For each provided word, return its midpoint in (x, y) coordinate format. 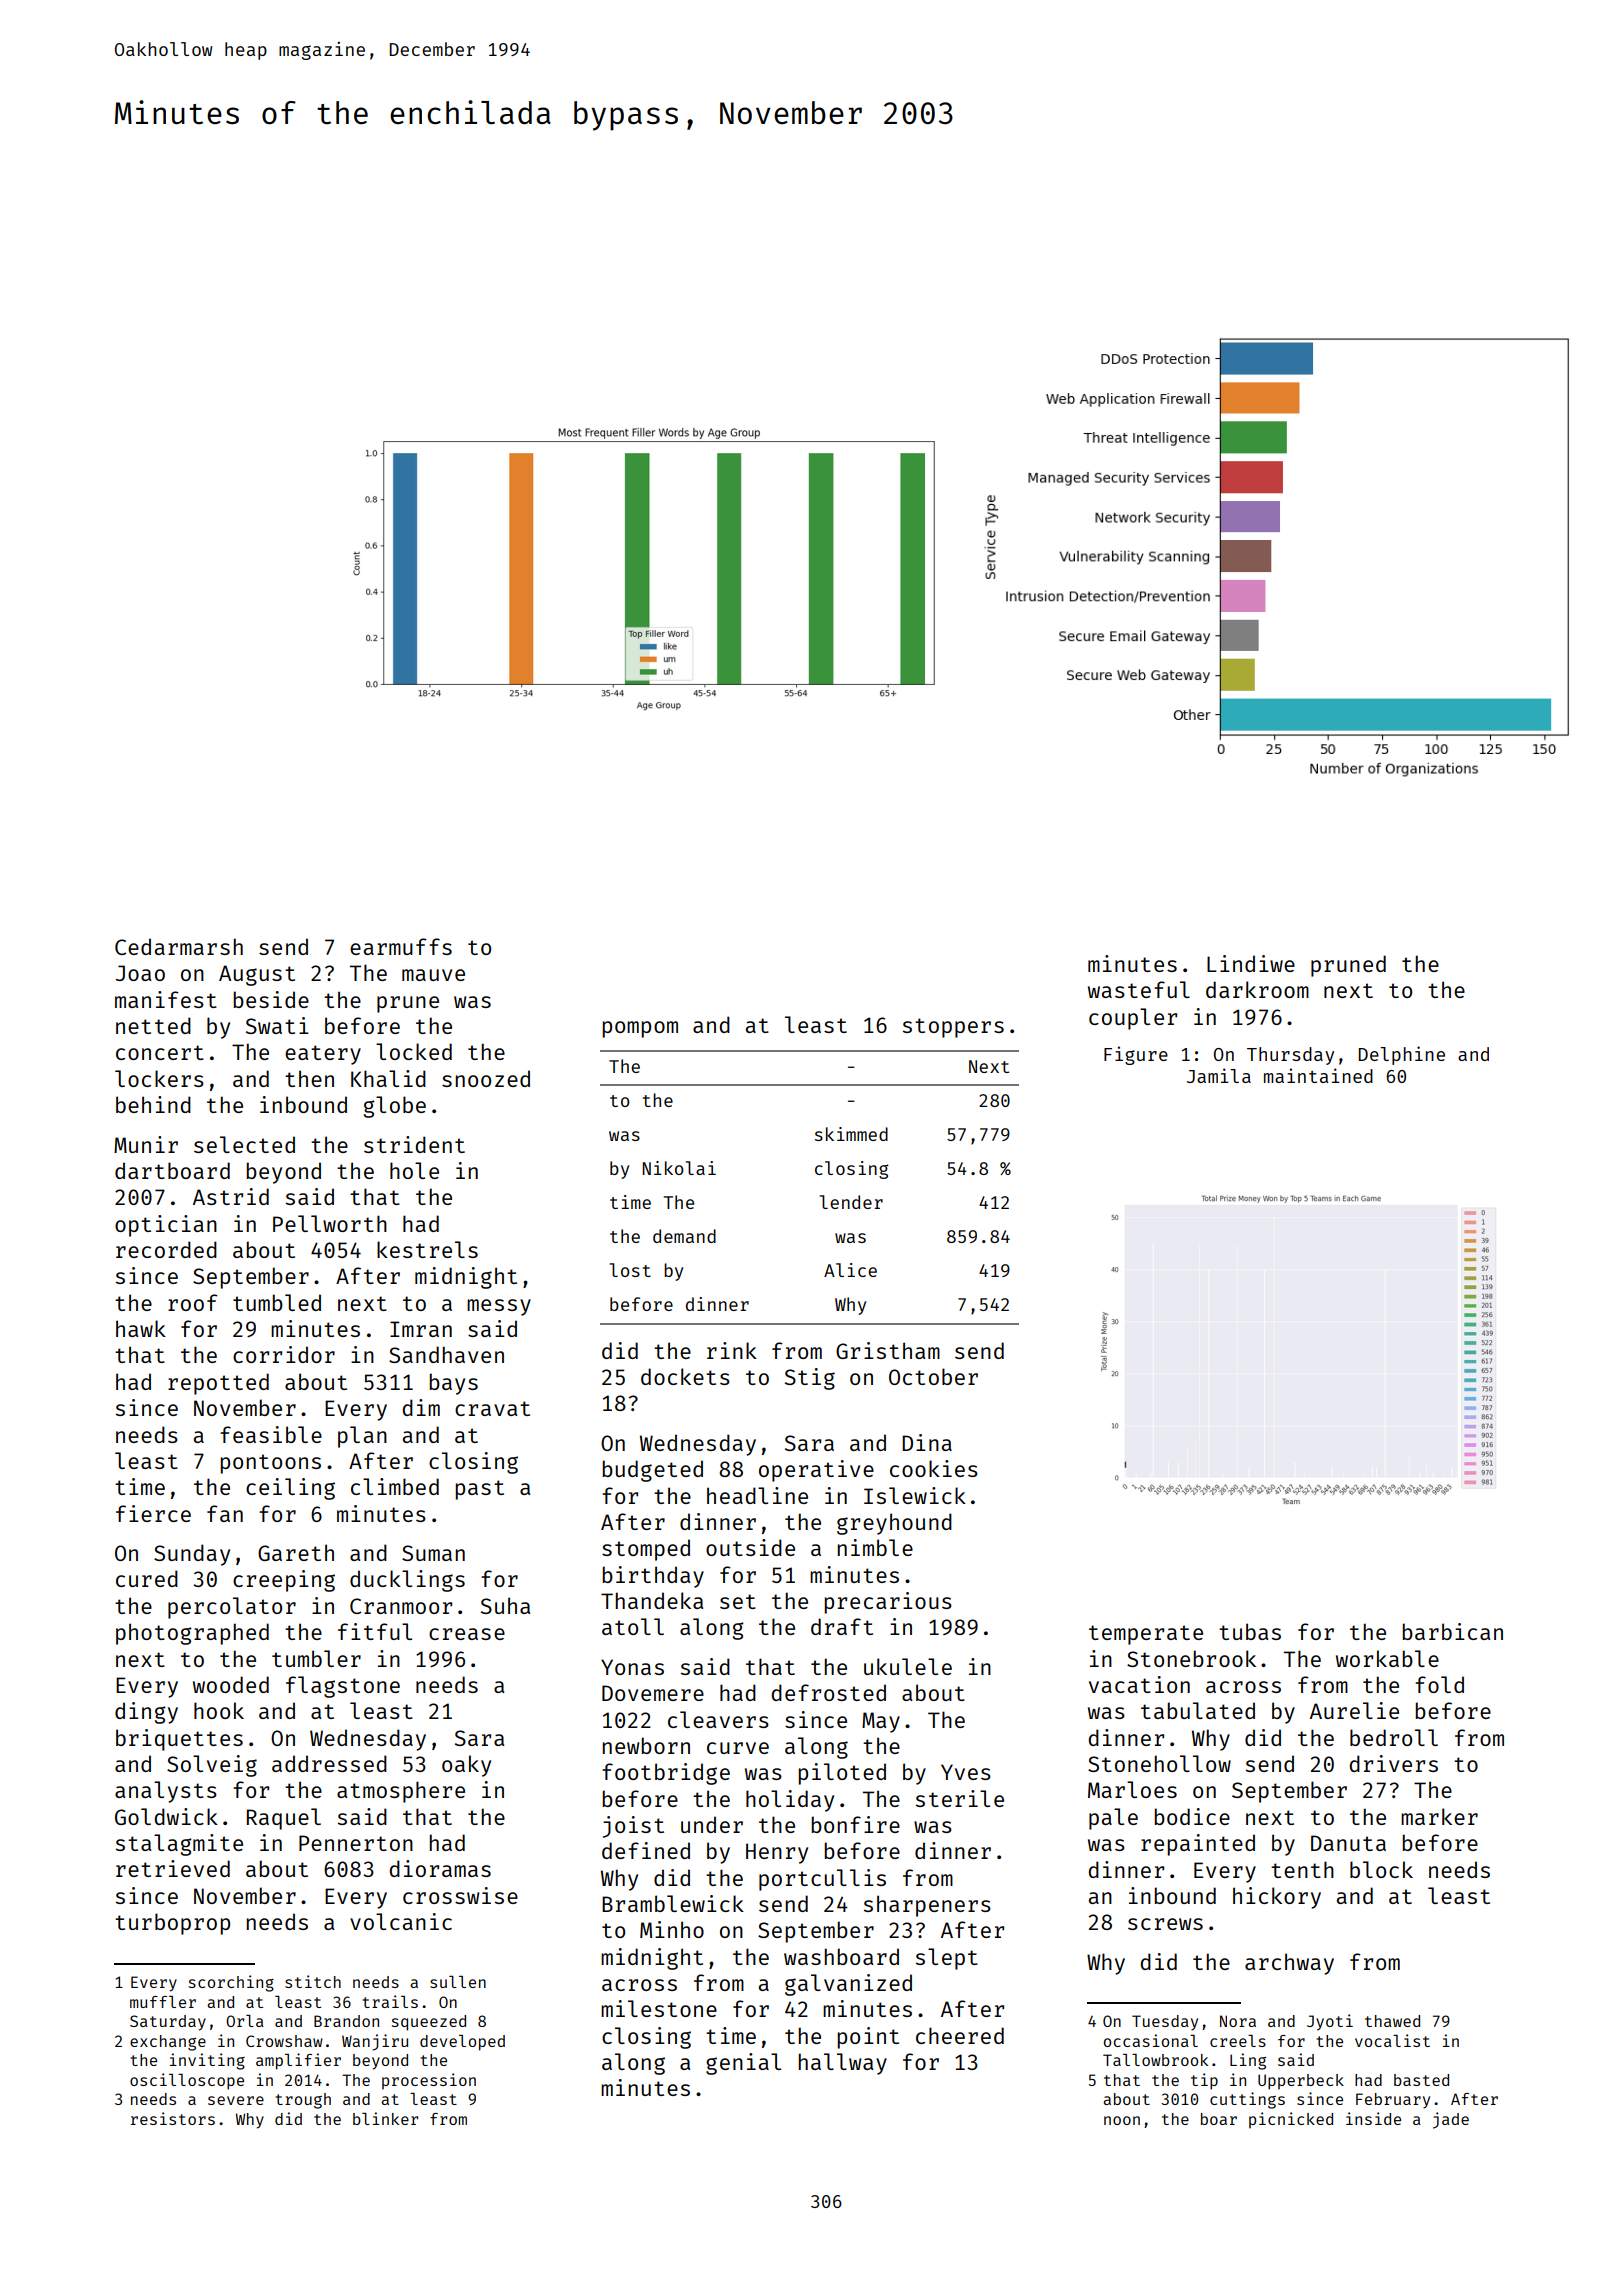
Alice (850, 1270)
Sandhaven (446, 1354)
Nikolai (679, 1168)
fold (1439, 1684)
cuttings (1247, 2100)
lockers (159, 1078)
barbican (1452, 1631)
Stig (810, 1379)
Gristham (888, 1350)
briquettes (179, 1740)
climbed (395, 1486)
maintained (1318, 1075)
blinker (385, 2118)
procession (429, 2081)
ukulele (908, 1666)
